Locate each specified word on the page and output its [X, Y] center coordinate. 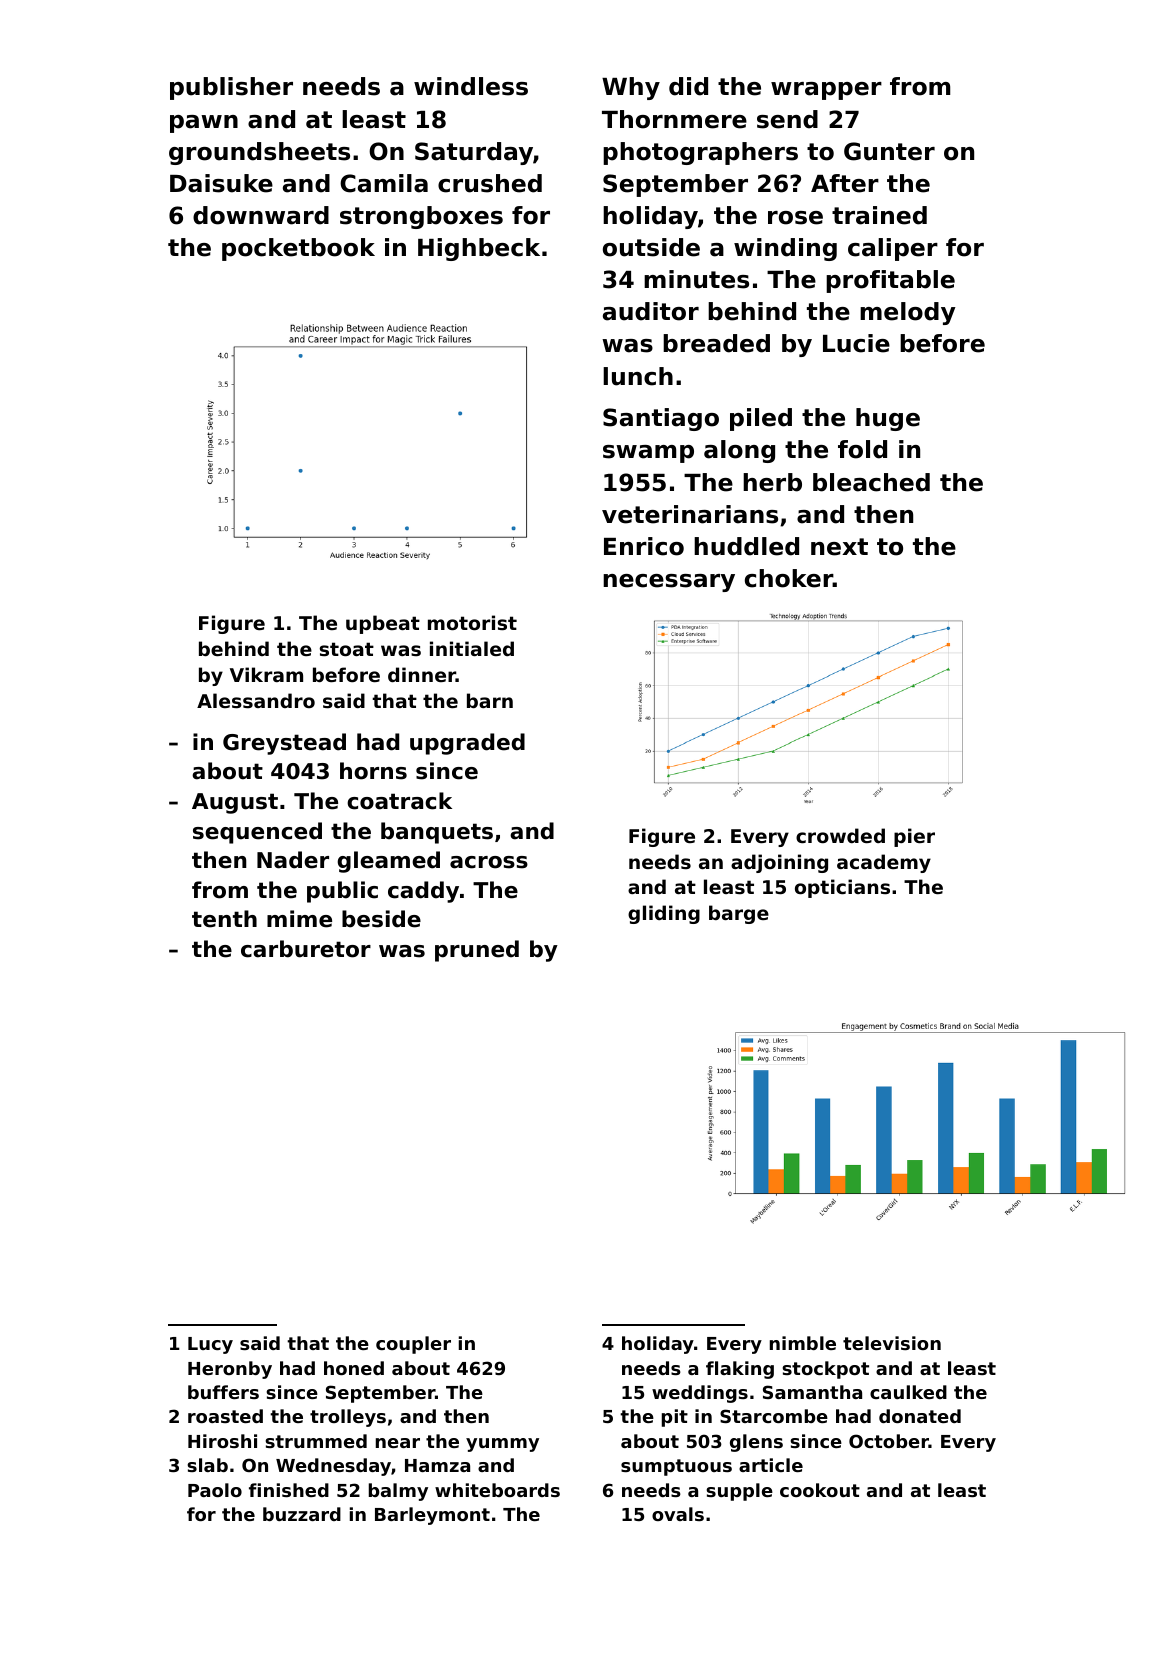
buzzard [302, 1514]
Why [631, 88]
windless [471, 86]
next [839, 547]
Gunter [889, 151]
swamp [648, 454]
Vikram [266, 674]
